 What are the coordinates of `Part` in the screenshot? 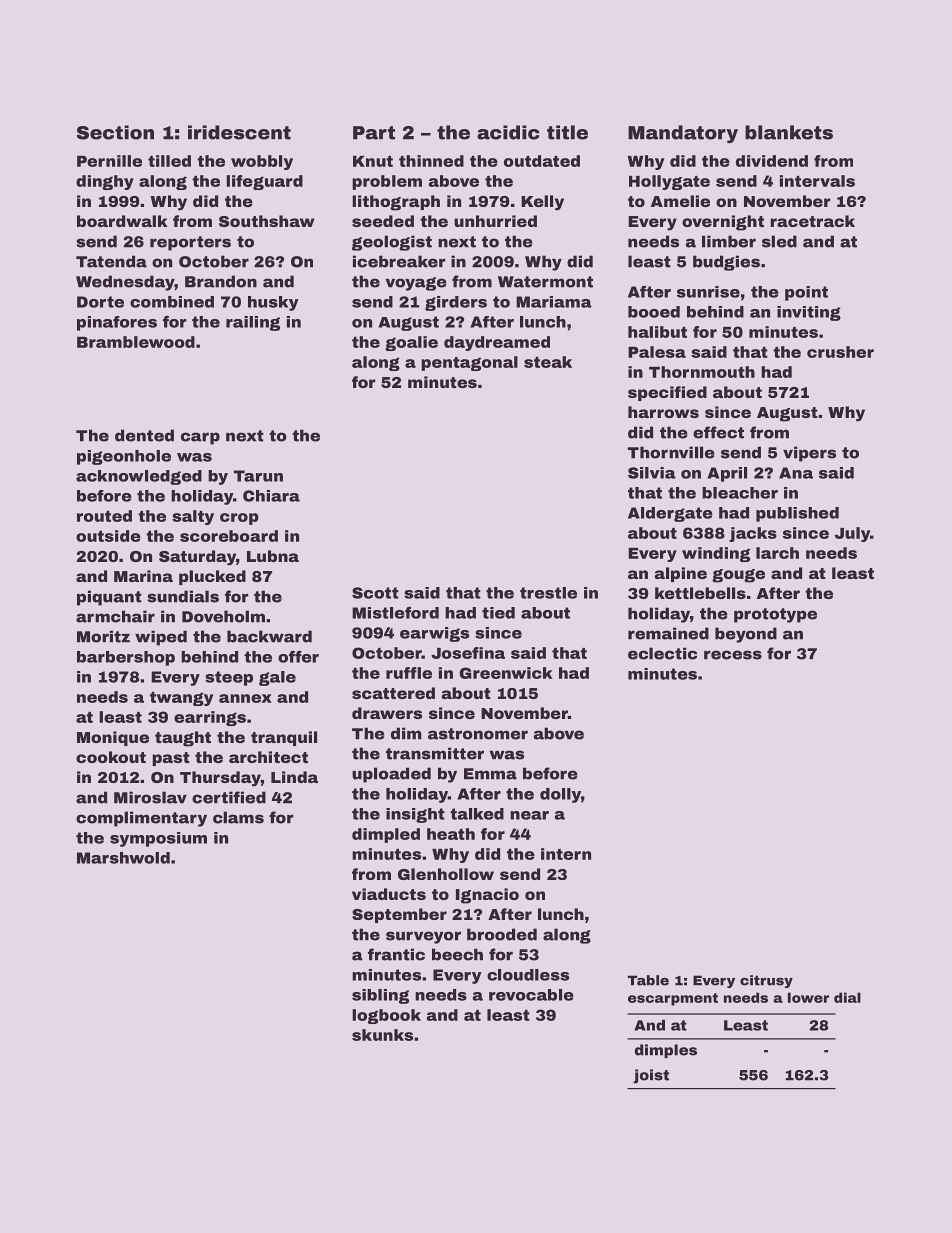 It's located at (374, 133).
